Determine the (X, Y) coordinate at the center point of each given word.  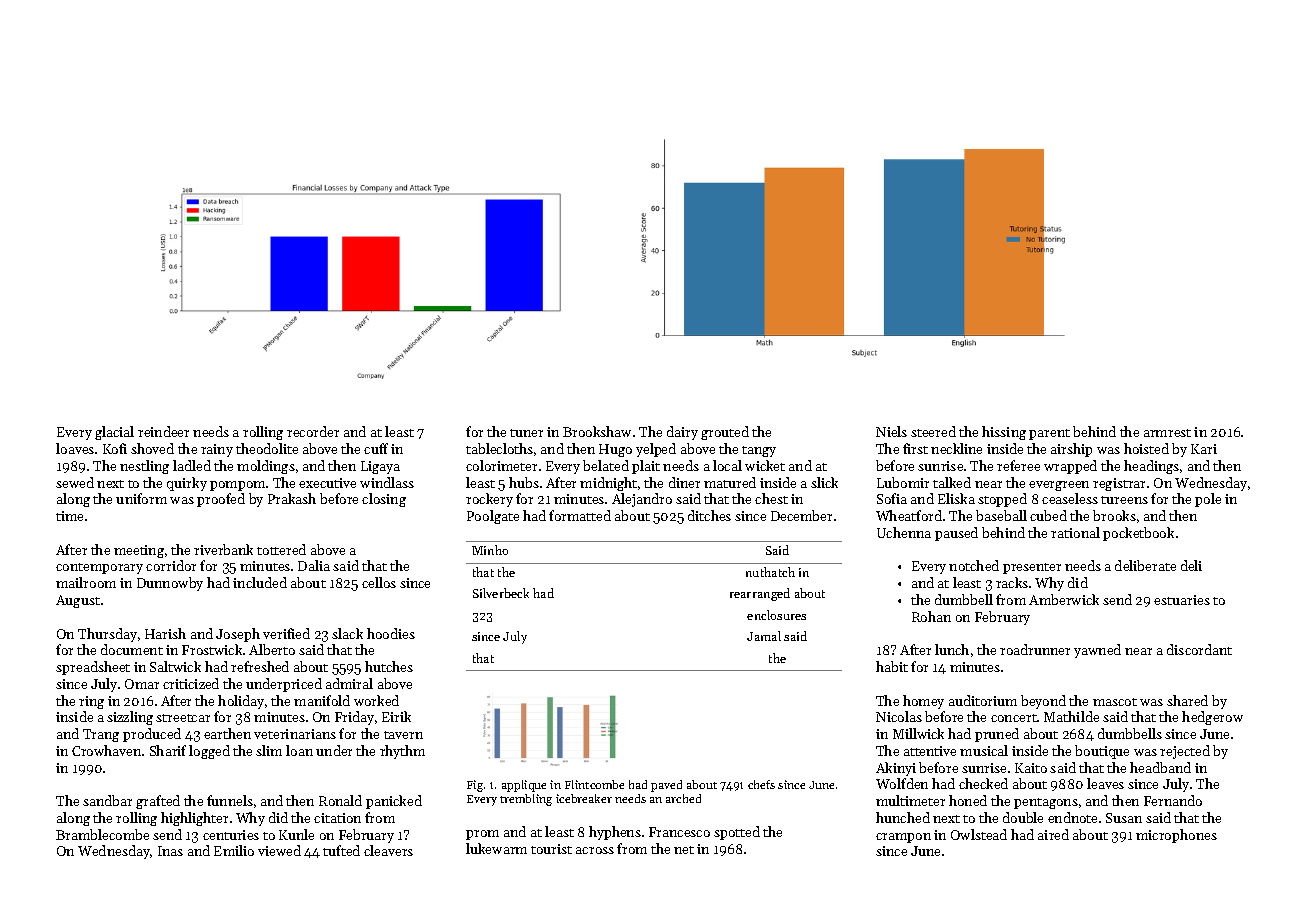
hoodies (391, 633)
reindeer (163, 431)
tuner (526, 433)
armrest (1167, 433)
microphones (1176, 836)
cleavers (388, 850)
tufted (341, 850)
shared (1187, 700)
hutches (389, 666)
